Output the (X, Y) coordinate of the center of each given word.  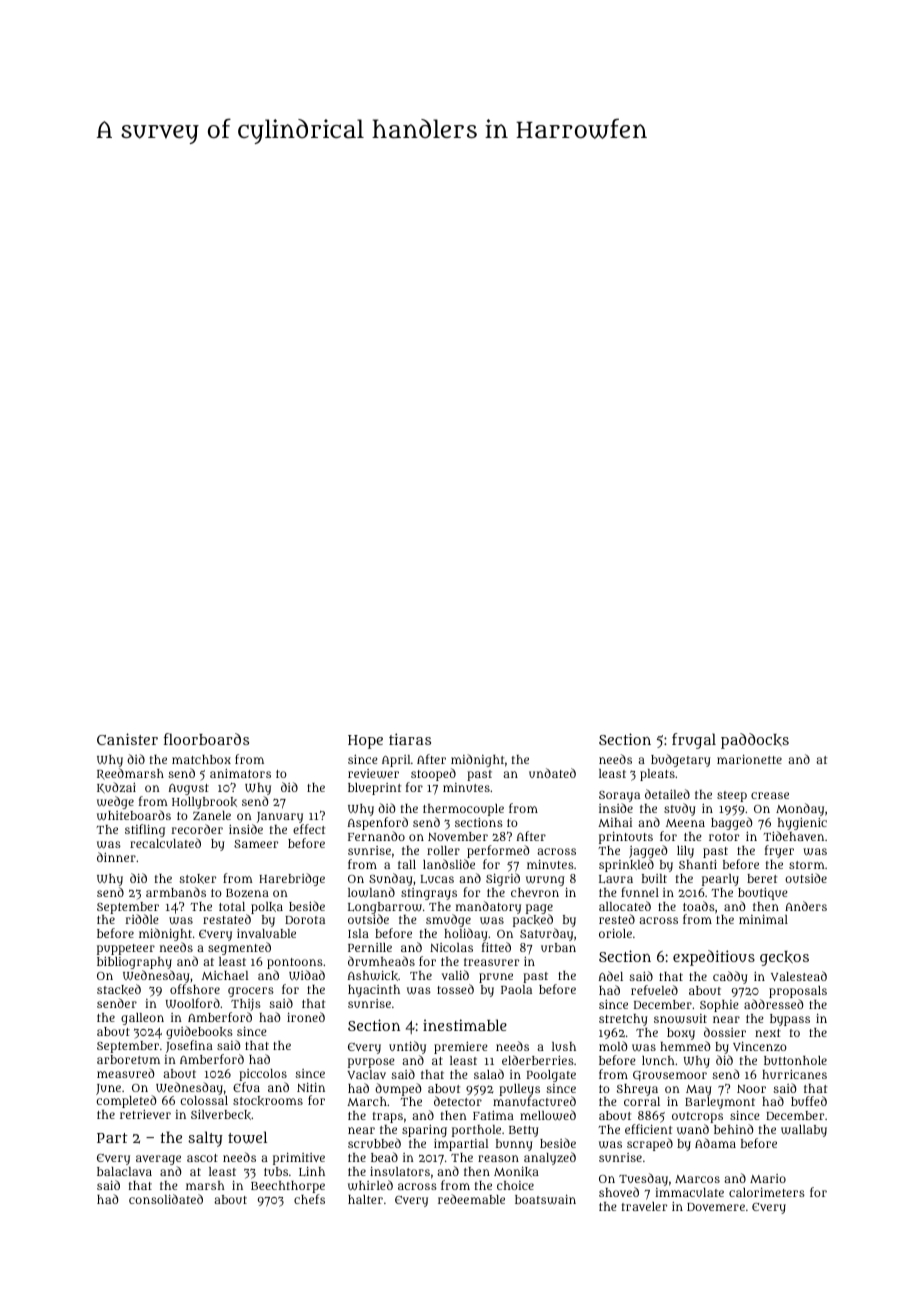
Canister (127, 739)
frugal (694, 741)
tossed (455, 989)
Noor (751, 1089)
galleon (142, 1019)
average (158, 1160)
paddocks (755, 741)
